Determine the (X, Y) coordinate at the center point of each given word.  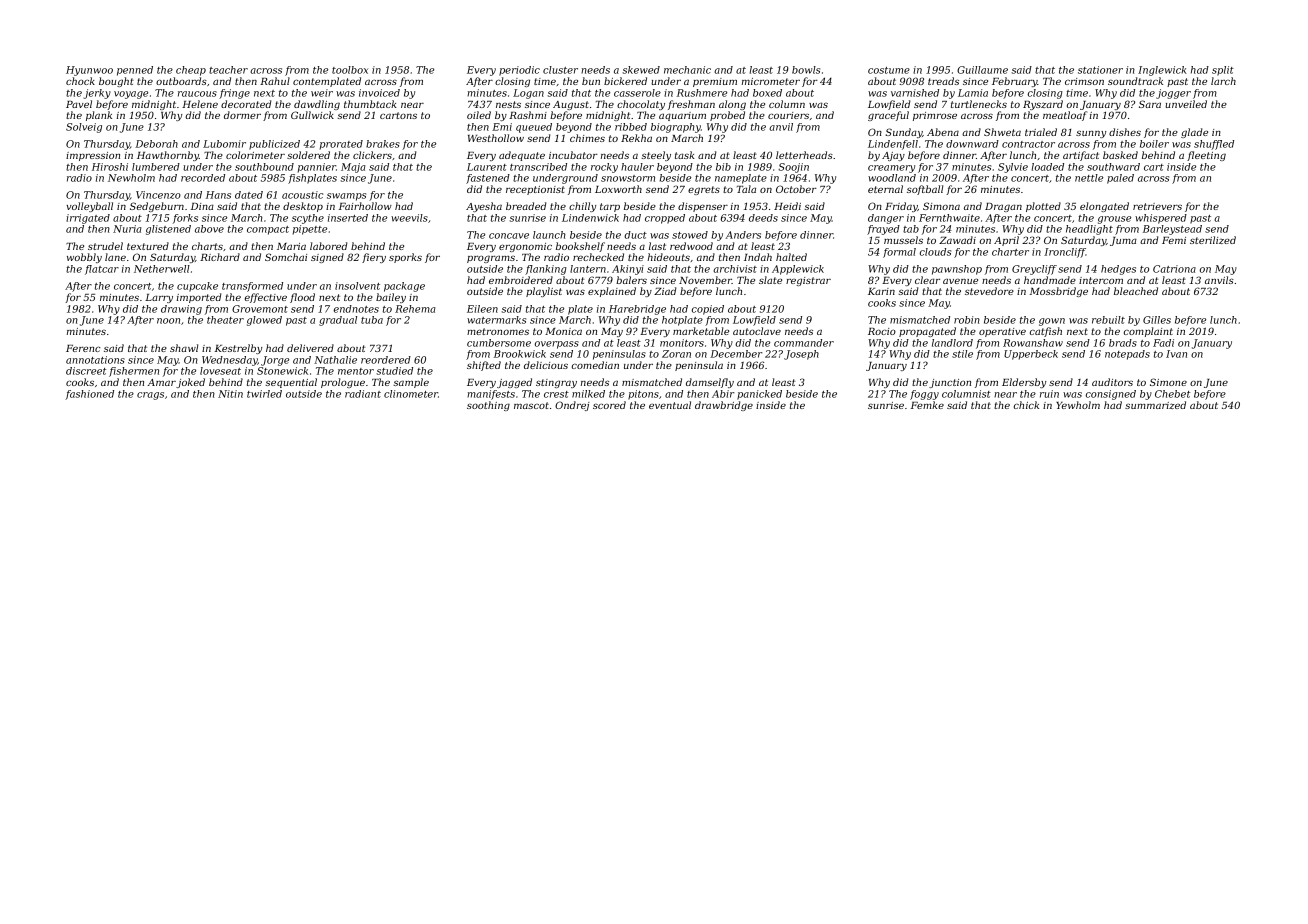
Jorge (275, 361)
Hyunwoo (89, 71)
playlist (544, 292)
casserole (637, 93)
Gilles (1157, 320)
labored (329, 246)
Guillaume (982, 70)
